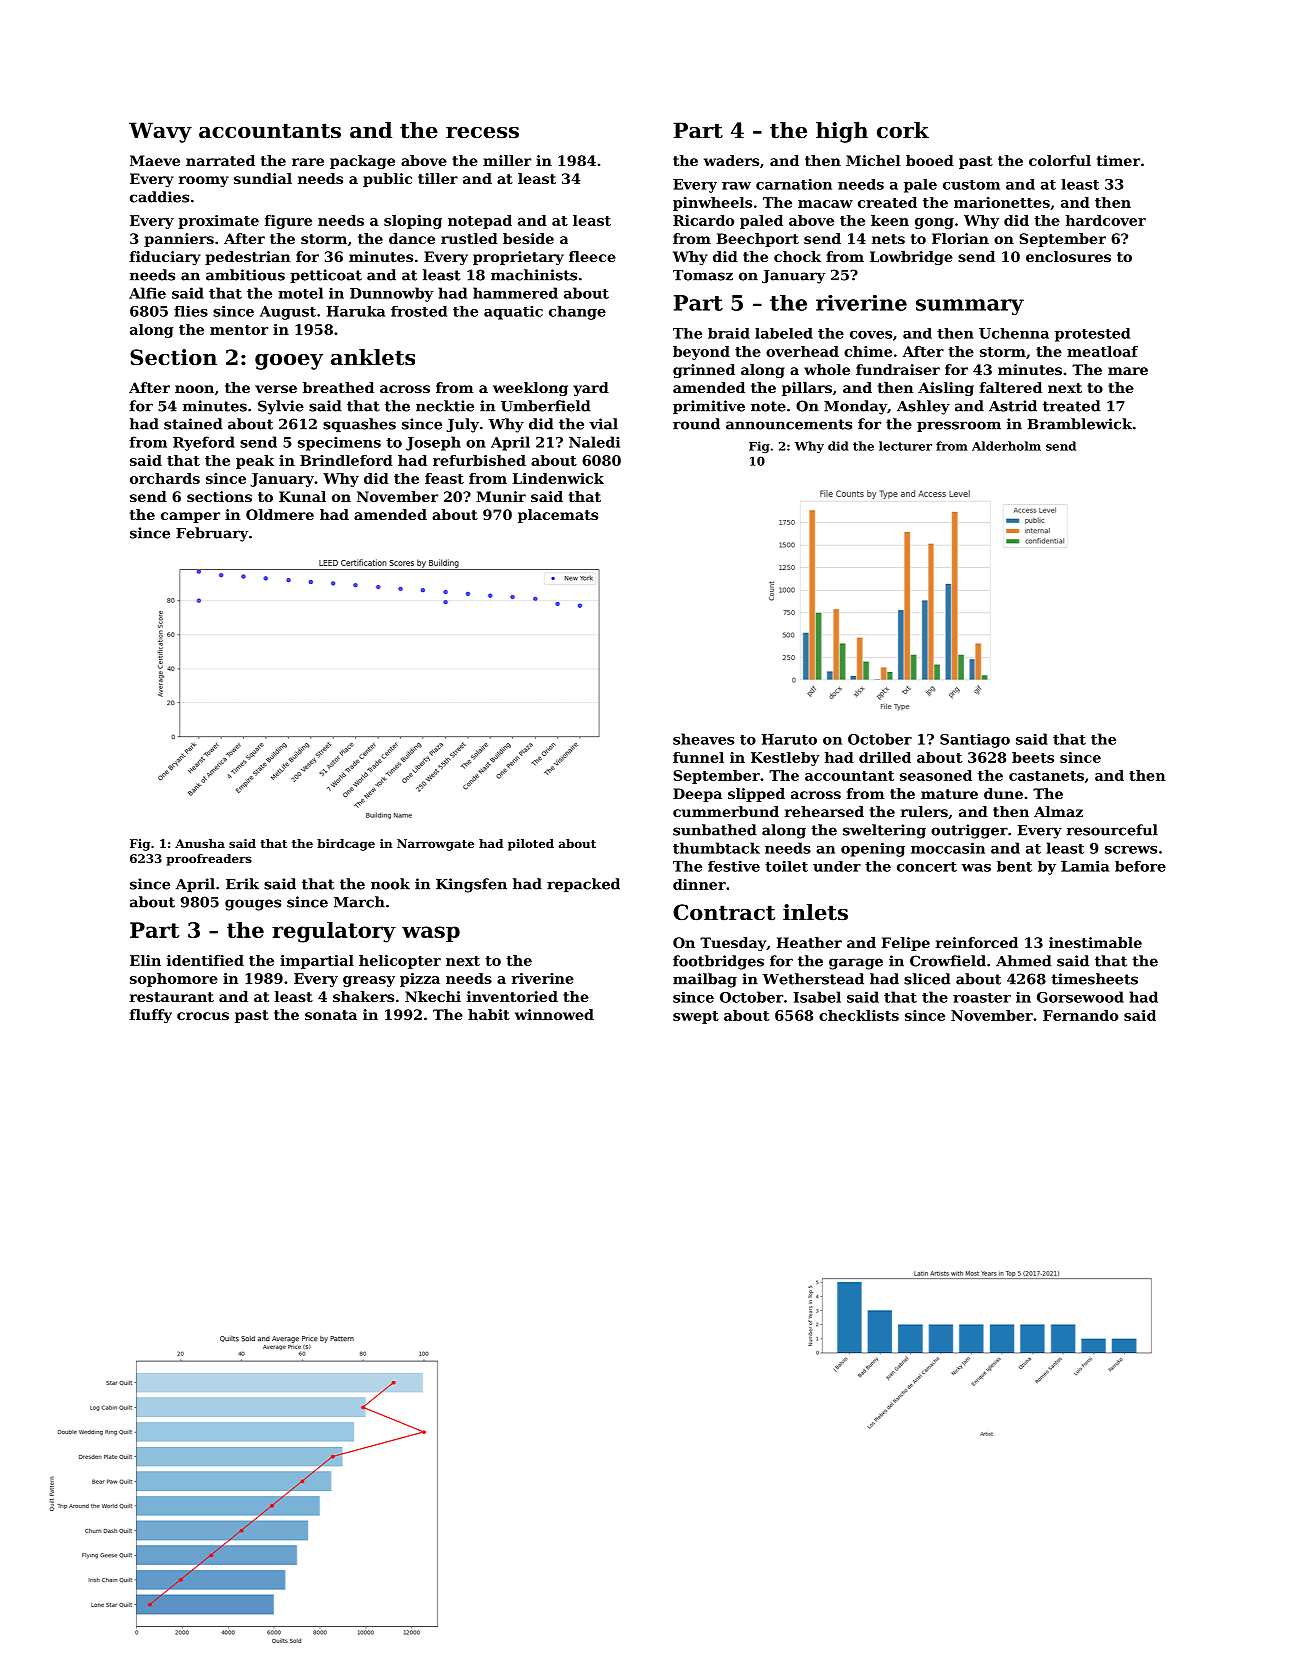 The image size is (1296, 1677). Describe the element at coordinates (1080, 1015) in the screenshot. I see `Fernando` at that location.
